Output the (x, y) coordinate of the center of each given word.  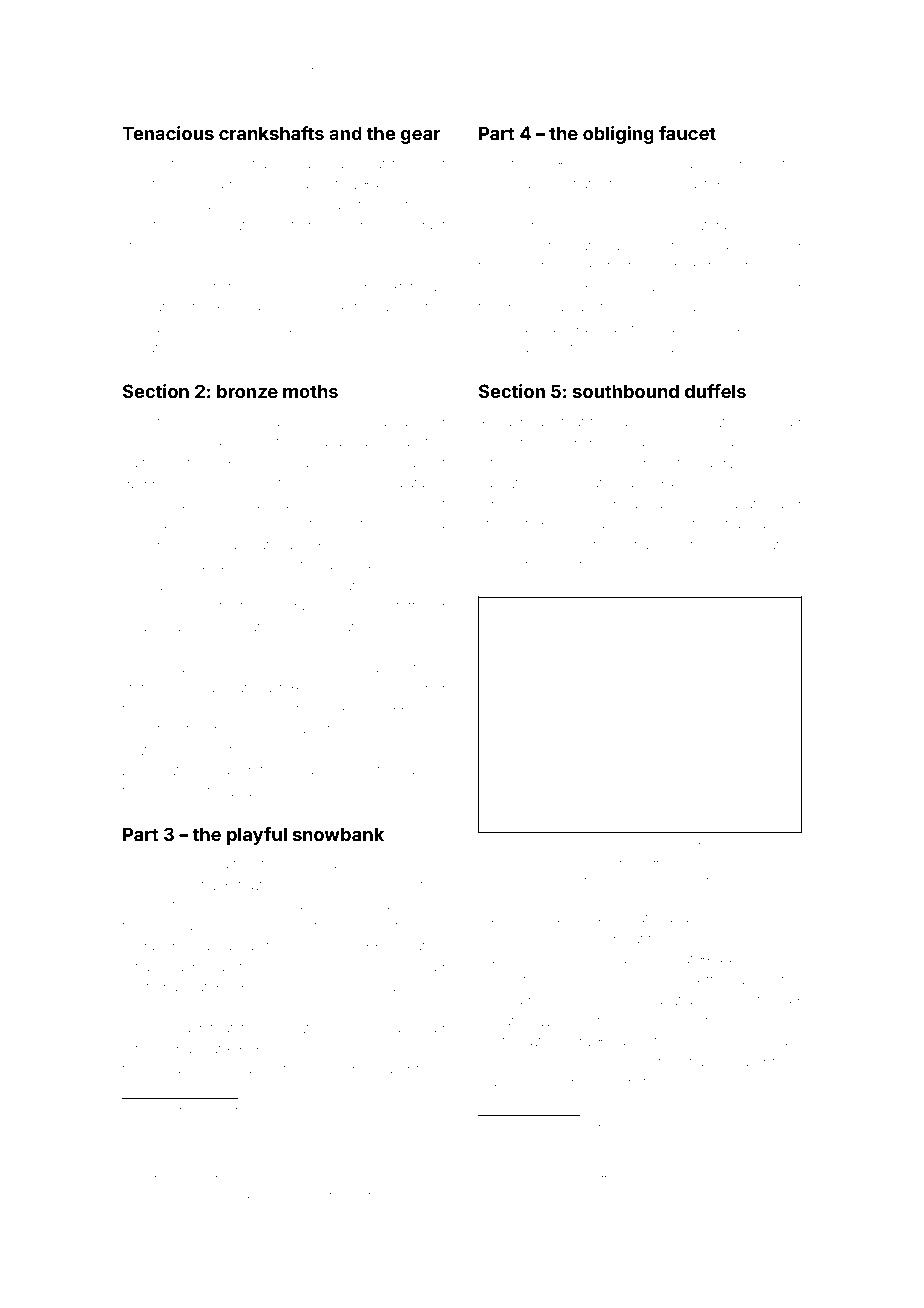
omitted (689, 544)
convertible (583, 544)
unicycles (509, 247)
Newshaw (512, 1041)
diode (522, 306)
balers (630, 1041)
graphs (288, 1051)
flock (207, 306)
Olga (375, 689)
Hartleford (297, 1110)
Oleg (280, 566)
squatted (283, 226)
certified (191, 728)
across (780, 525)
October (678, 245)
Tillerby (739, 349)
